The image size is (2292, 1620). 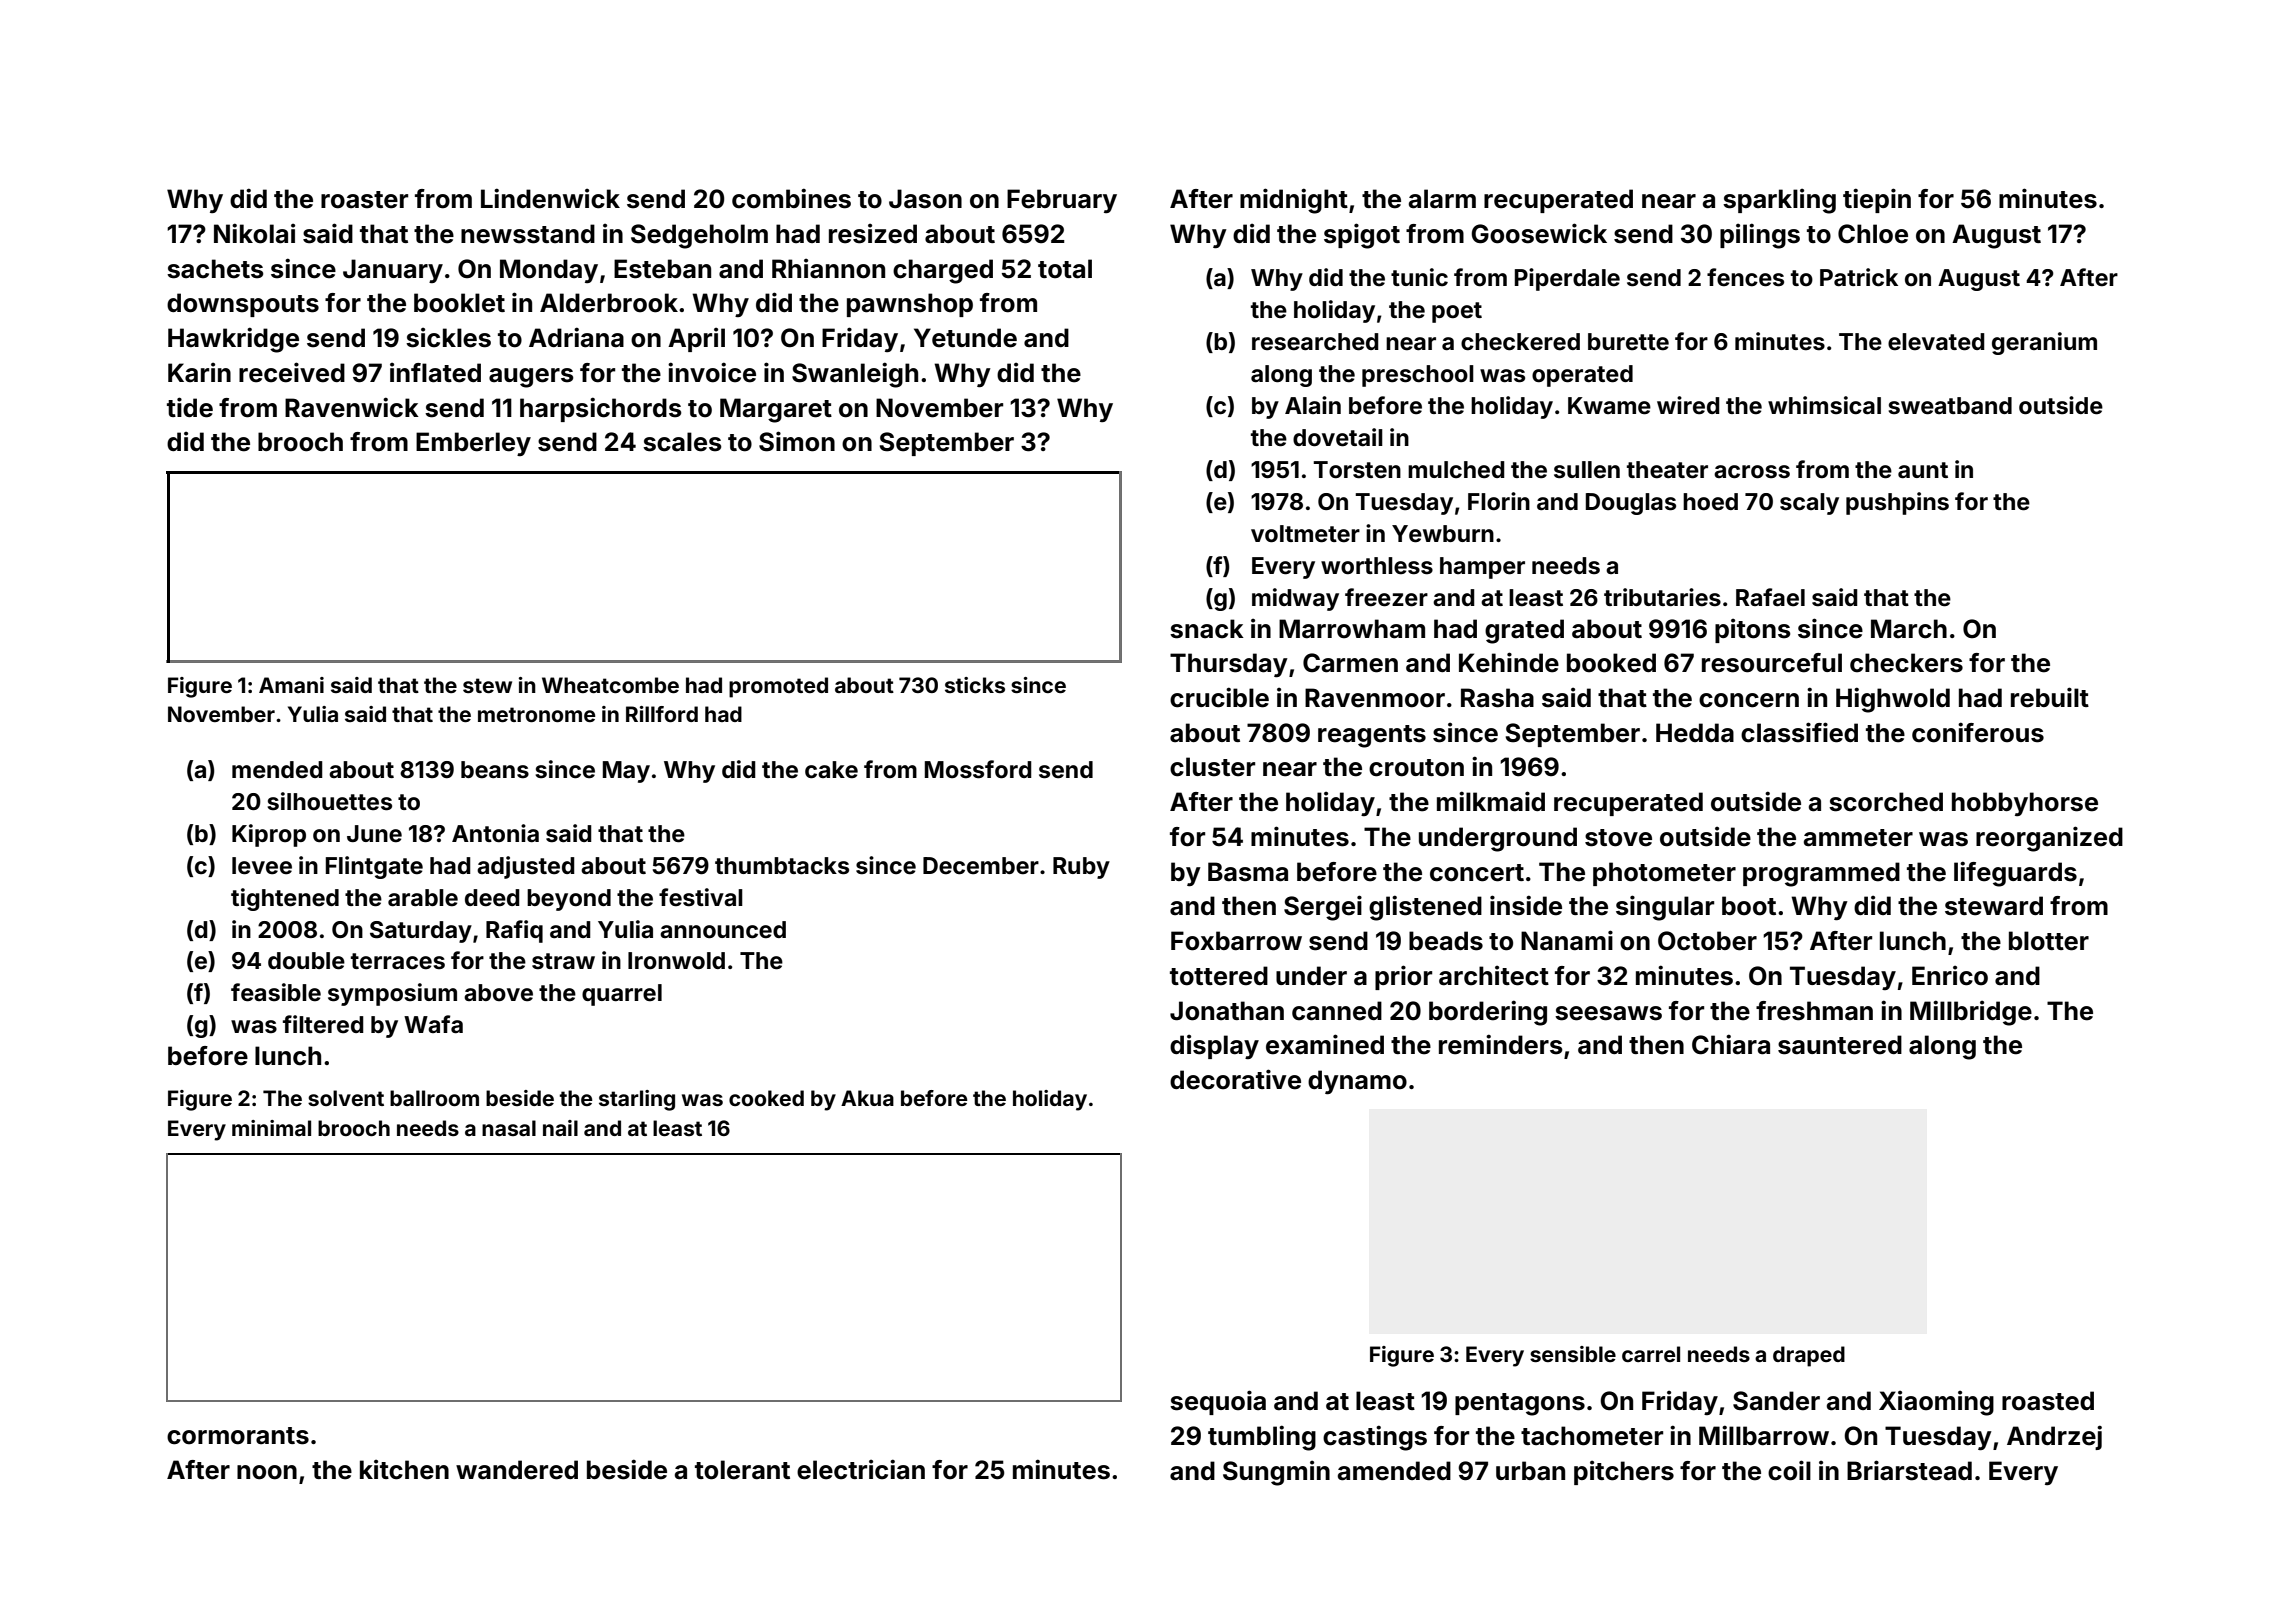 What do you see at coordinates (190, 407) in the screenshot?
I see `tide` at bounding box center [190, 407].
